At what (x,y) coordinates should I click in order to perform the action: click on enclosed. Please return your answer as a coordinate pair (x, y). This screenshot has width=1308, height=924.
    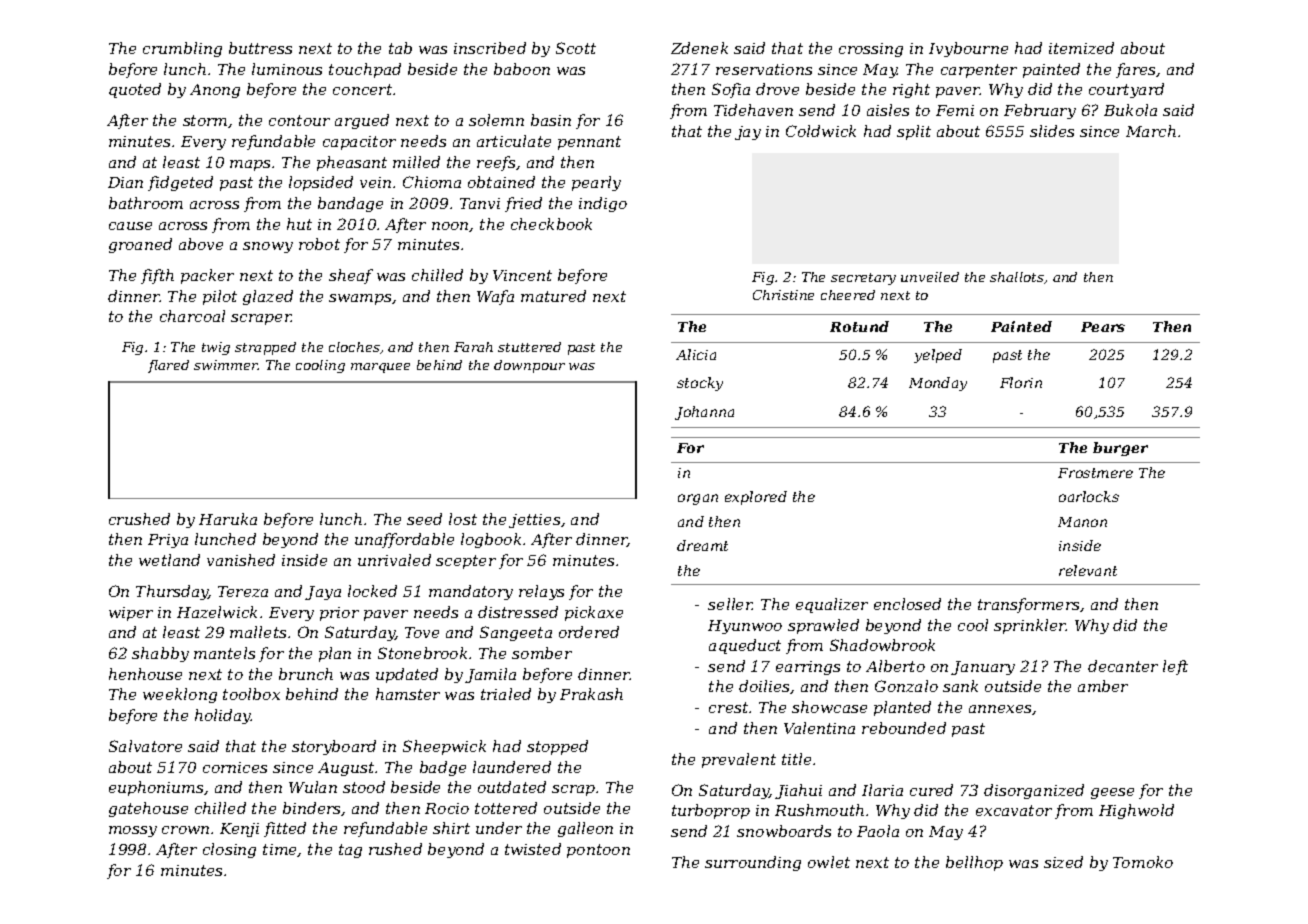
    Looking at the image, I should click on (907, 604).
